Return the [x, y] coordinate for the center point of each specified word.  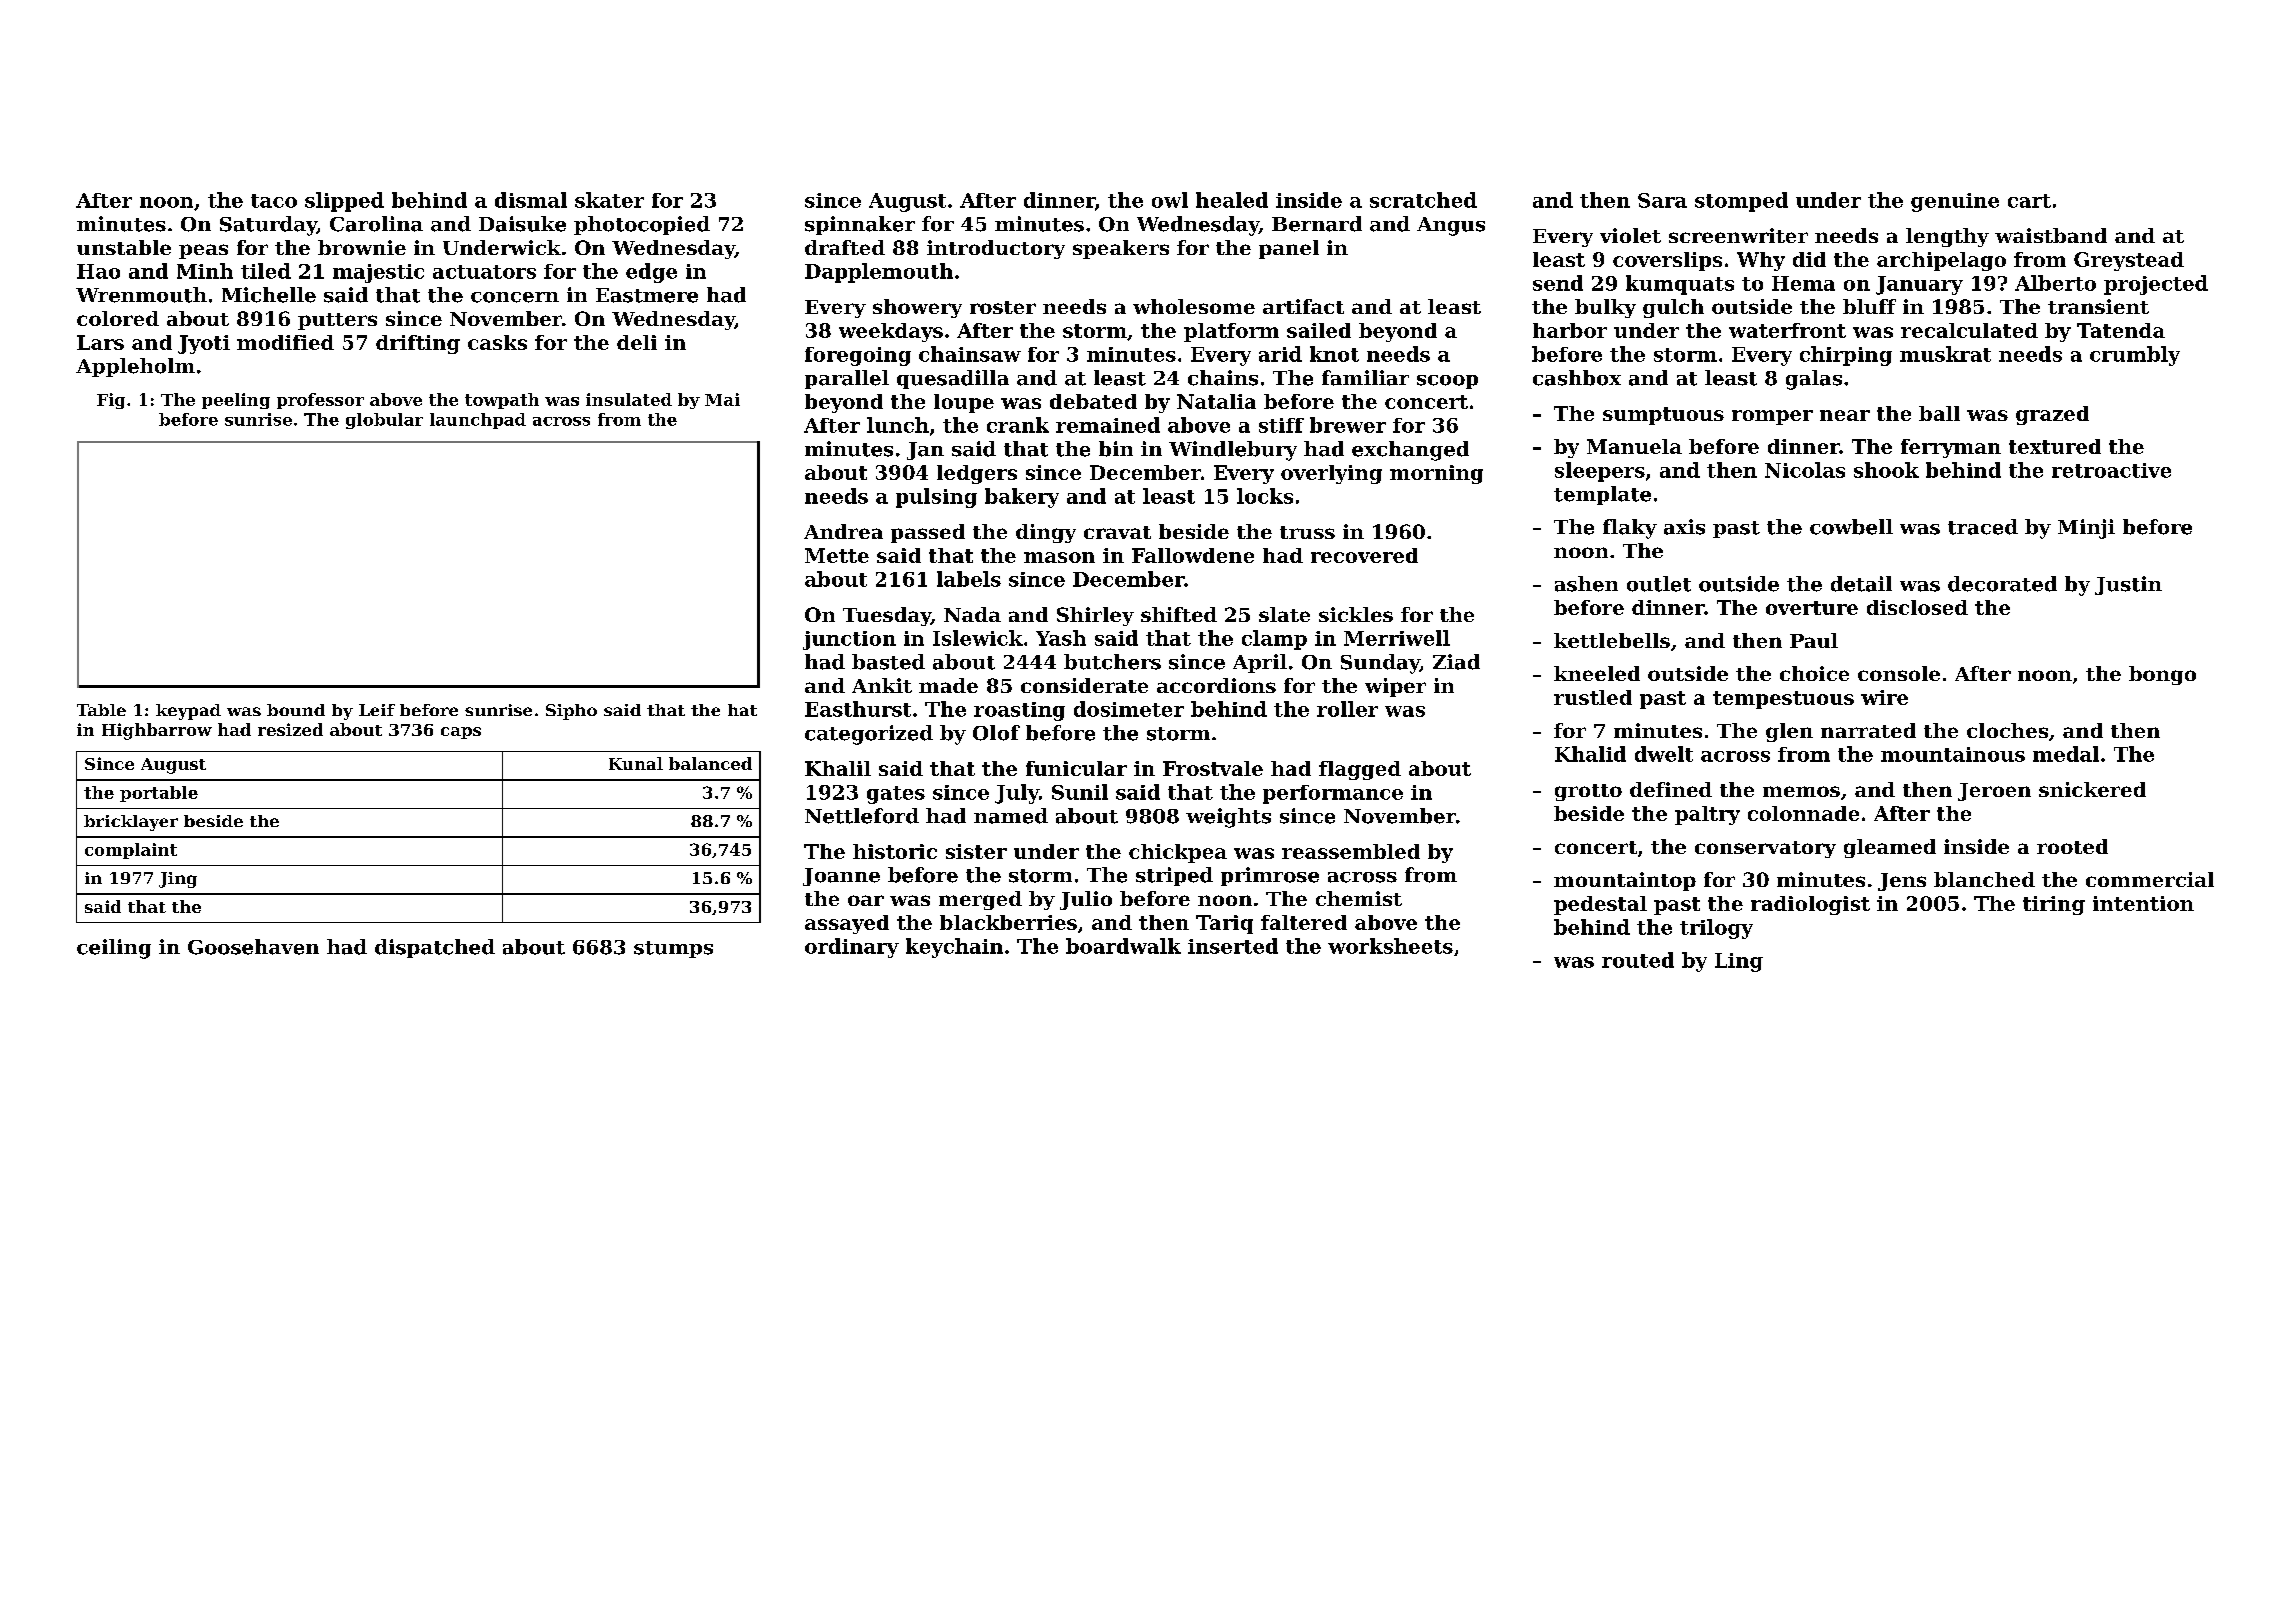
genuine [1955, 202]
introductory [996, 249]
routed [1638, 960]
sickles [1356, 614]
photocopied [642, 225]
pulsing [936, 498]
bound [296, 710]
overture [1812, 608]
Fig [111, 401]
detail [1861, 584]
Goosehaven [253, 947]
